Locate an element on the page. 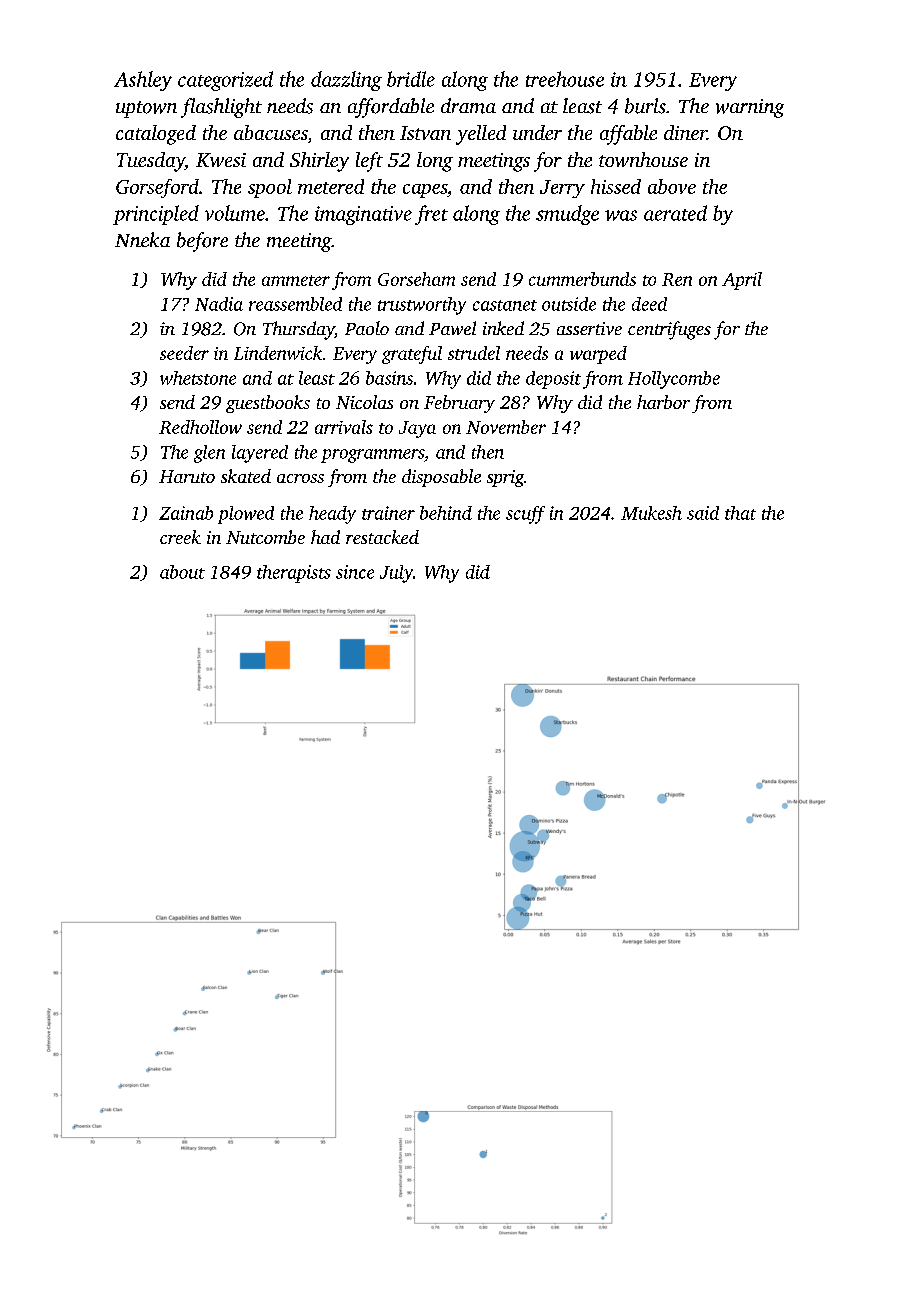  guestbooks is located at coordinates (268, 404).
